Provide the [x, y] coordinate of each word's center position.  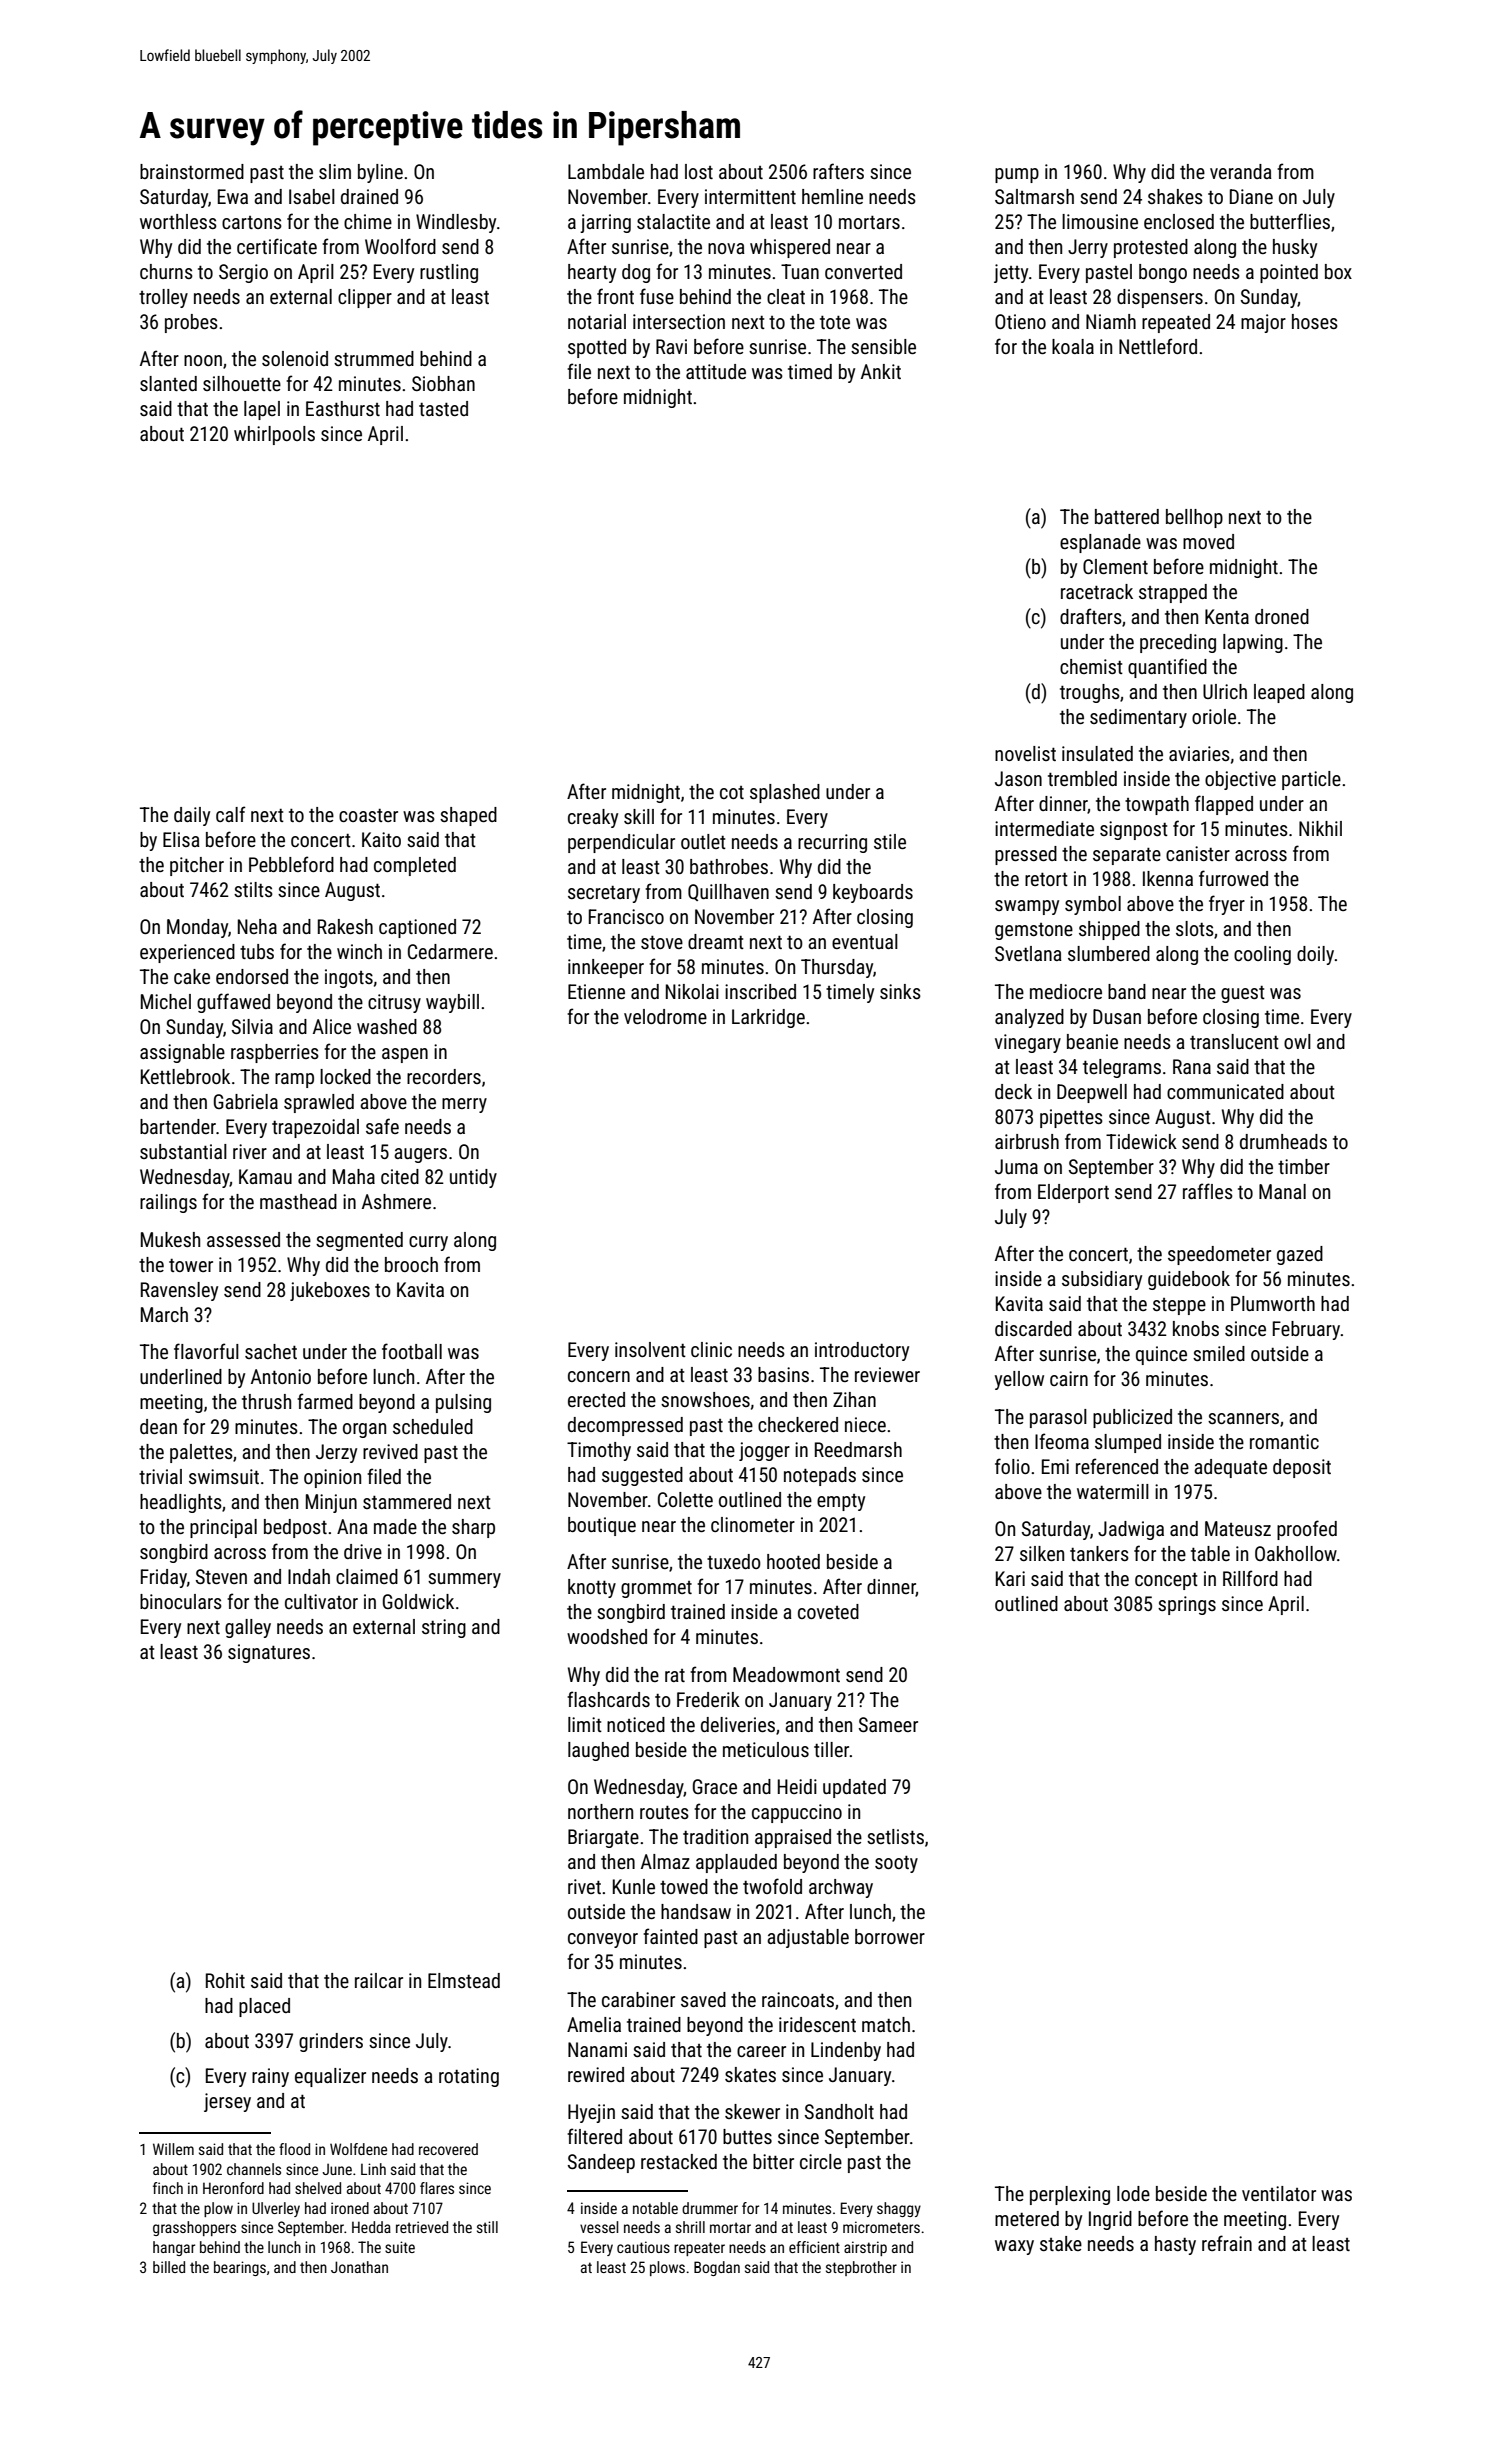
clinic [711, 1349]
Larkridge [768, 1018]
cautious [643, 2247]
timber [1304, 1166]
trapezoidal [315, 1128]
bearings [240, 2268]
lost [699, 171]
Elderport [1073, 1193]
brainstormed [192, 171]
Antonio [281, 1376]
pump [1017, 175]
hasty [1175, 2245]
